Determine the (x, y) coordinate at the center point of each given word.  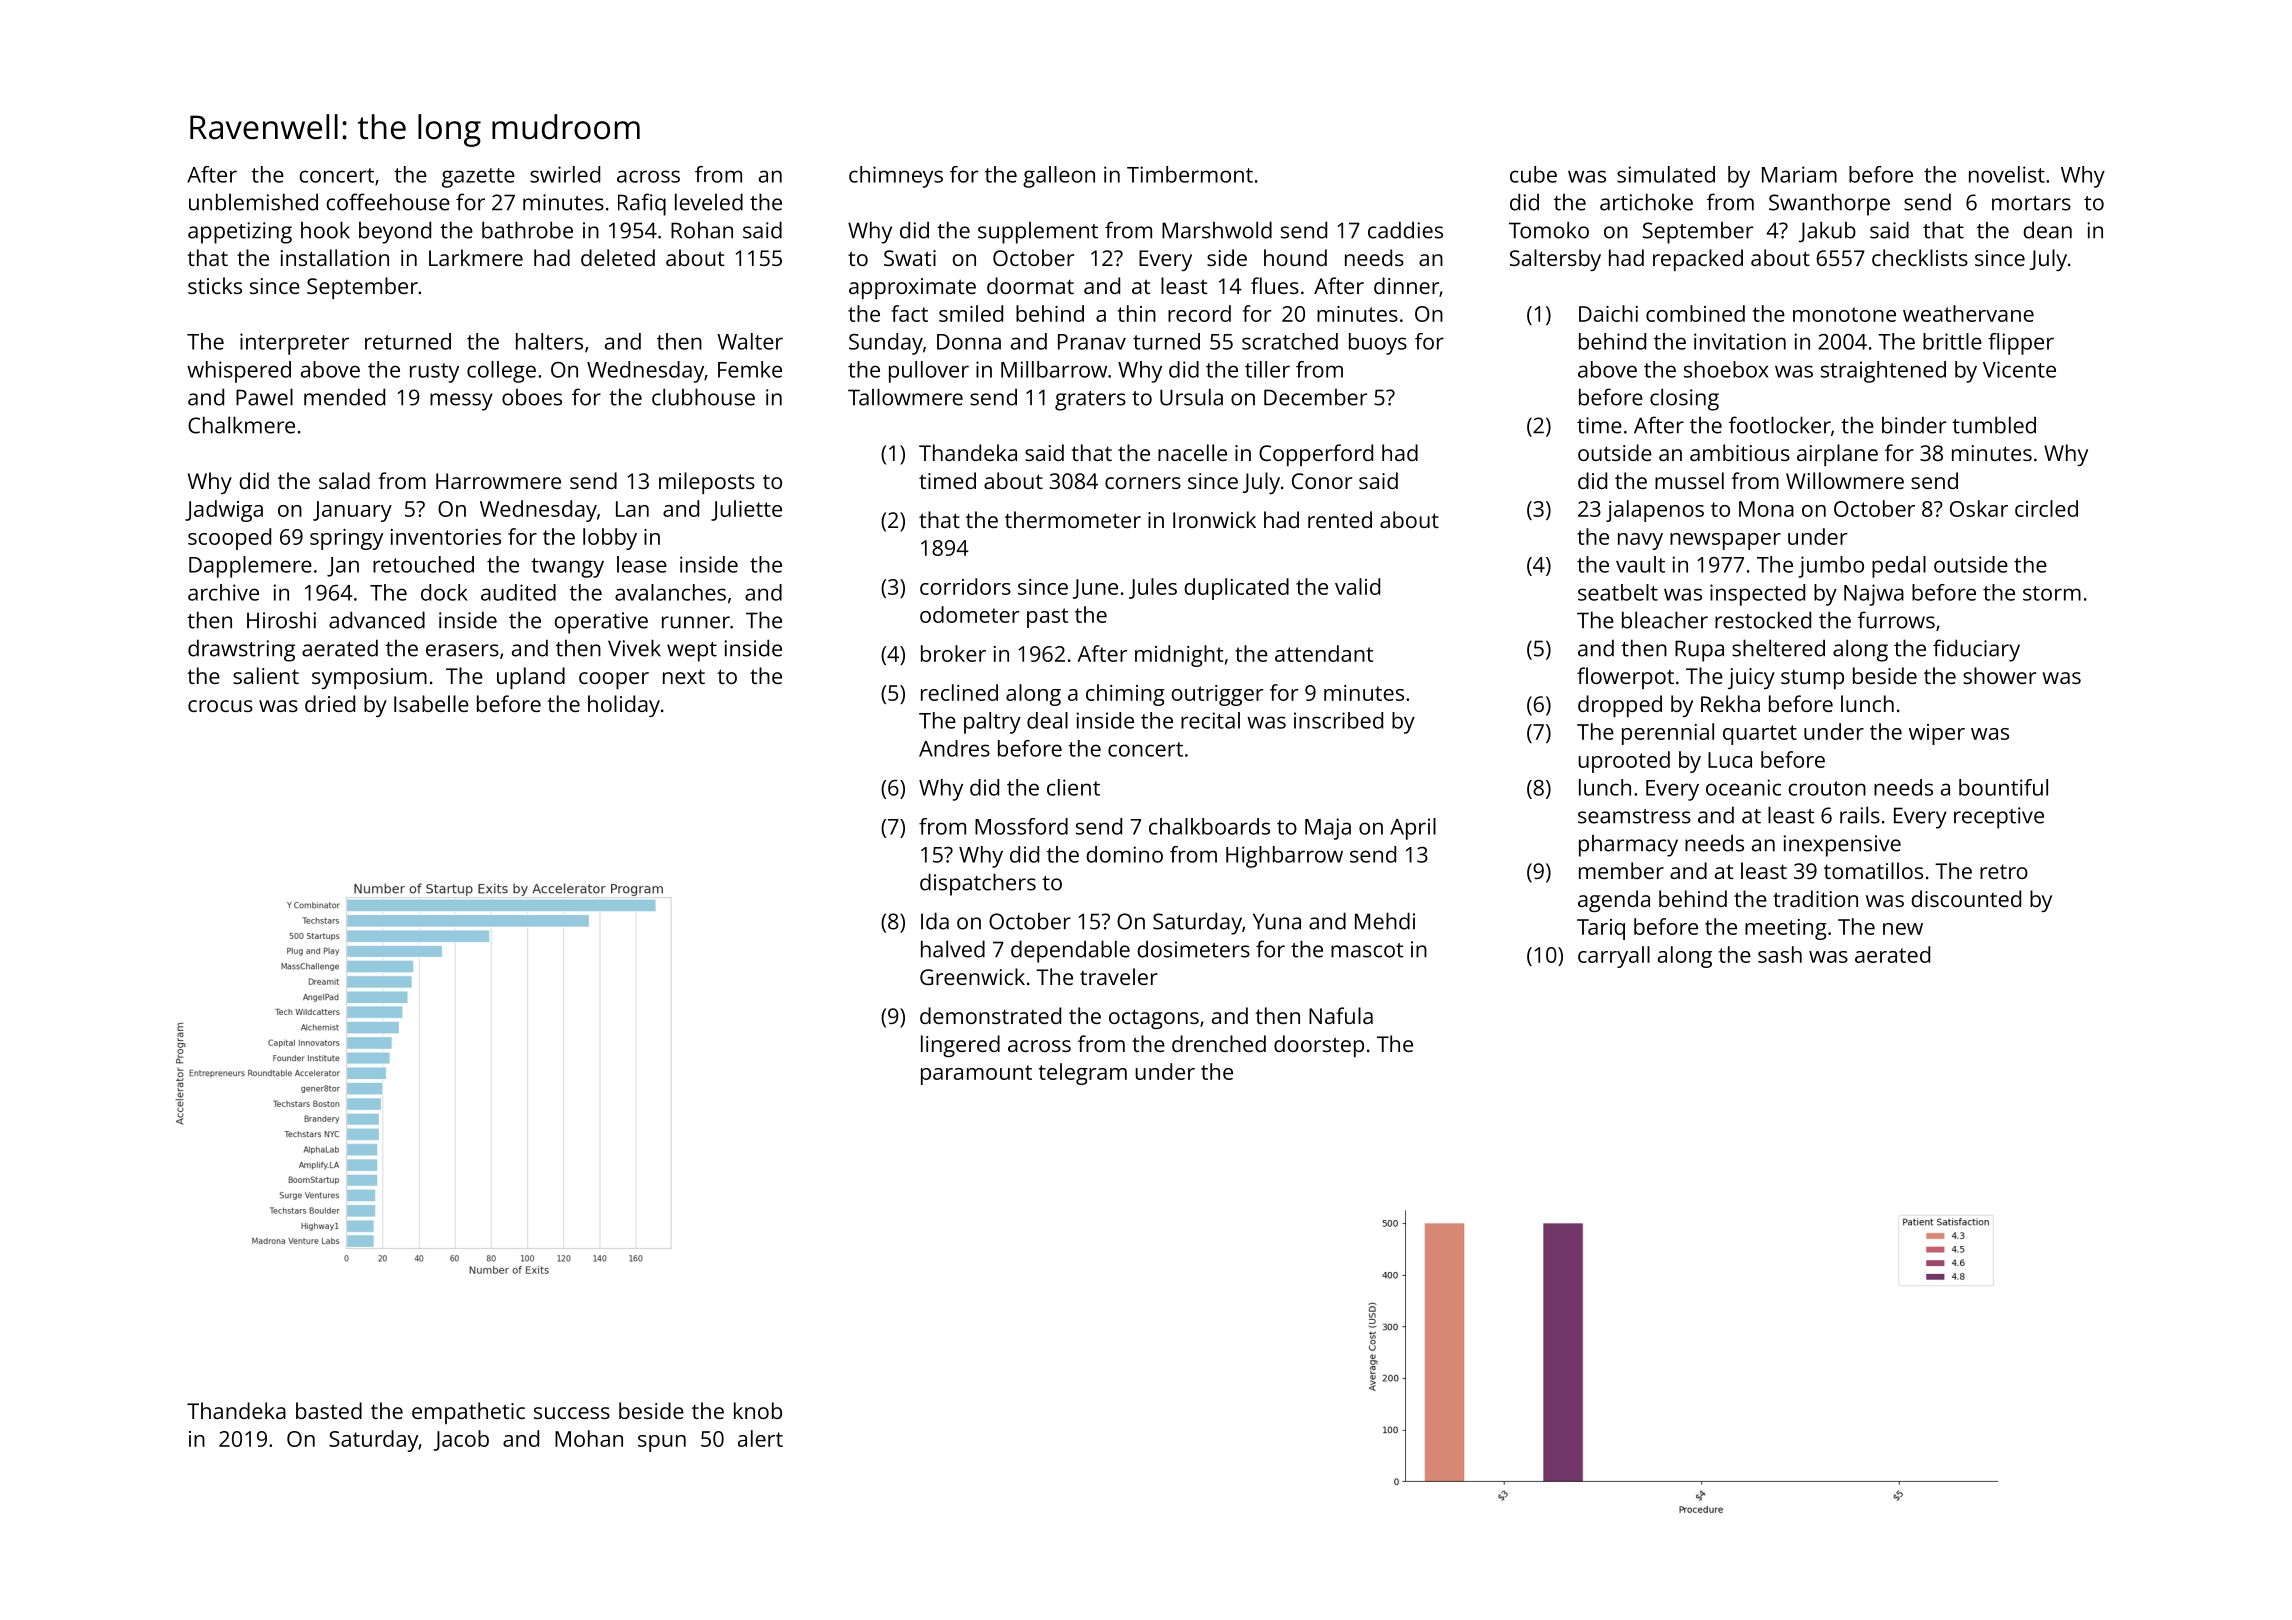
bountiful (2003, 787)
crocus (220, 706)
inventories (446, 537)
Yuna (1277, 921)
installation (335, 257)
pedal (1899, 567)
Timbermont (1190, 174)
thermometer (1073, 519)
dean (2047, 230)
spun (662, 1443)
